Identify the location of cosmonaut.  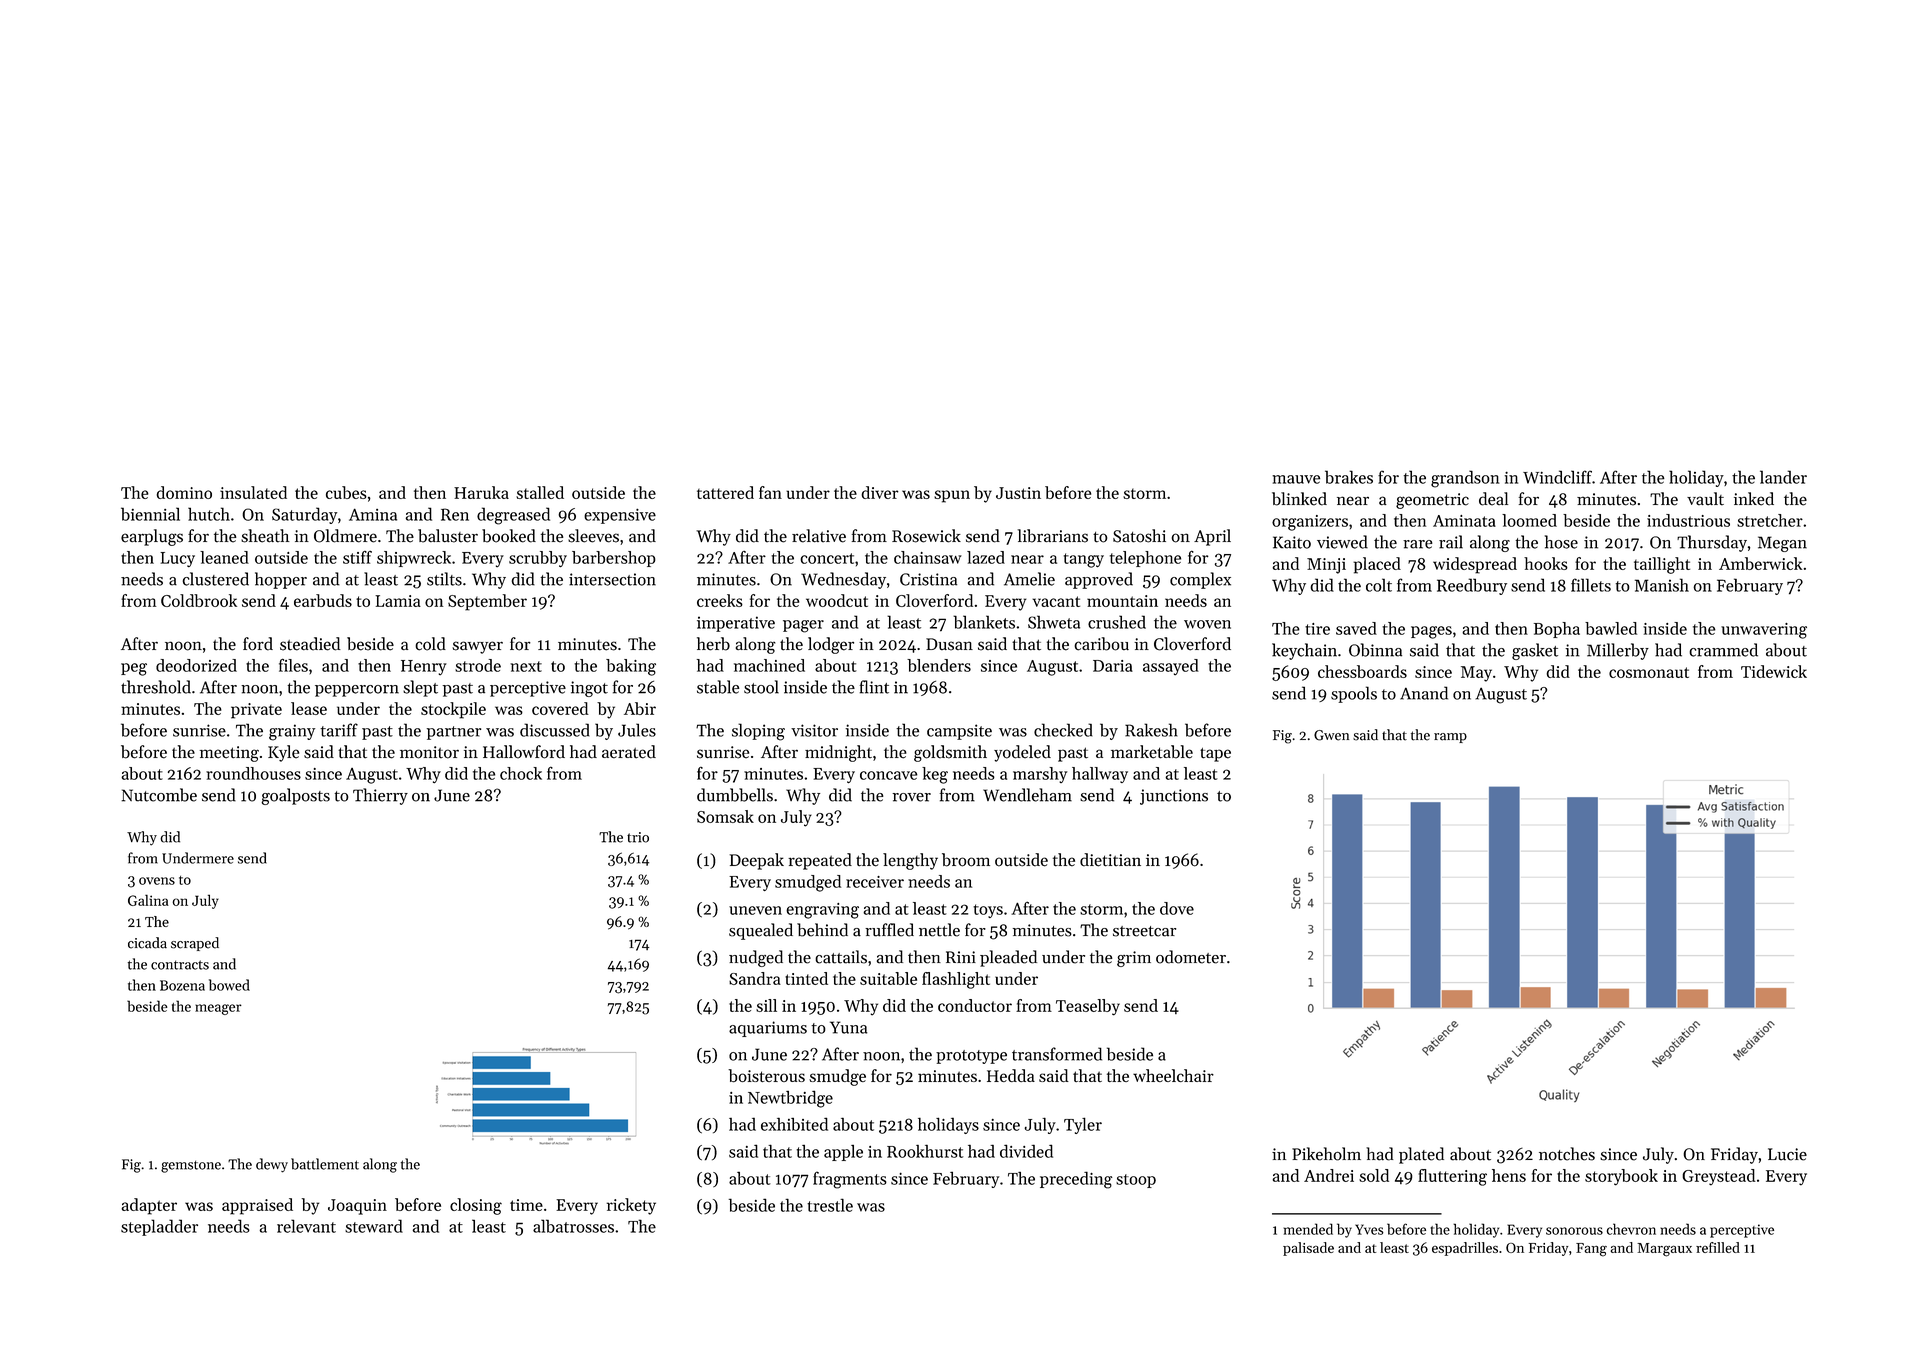
(1649, 672).
